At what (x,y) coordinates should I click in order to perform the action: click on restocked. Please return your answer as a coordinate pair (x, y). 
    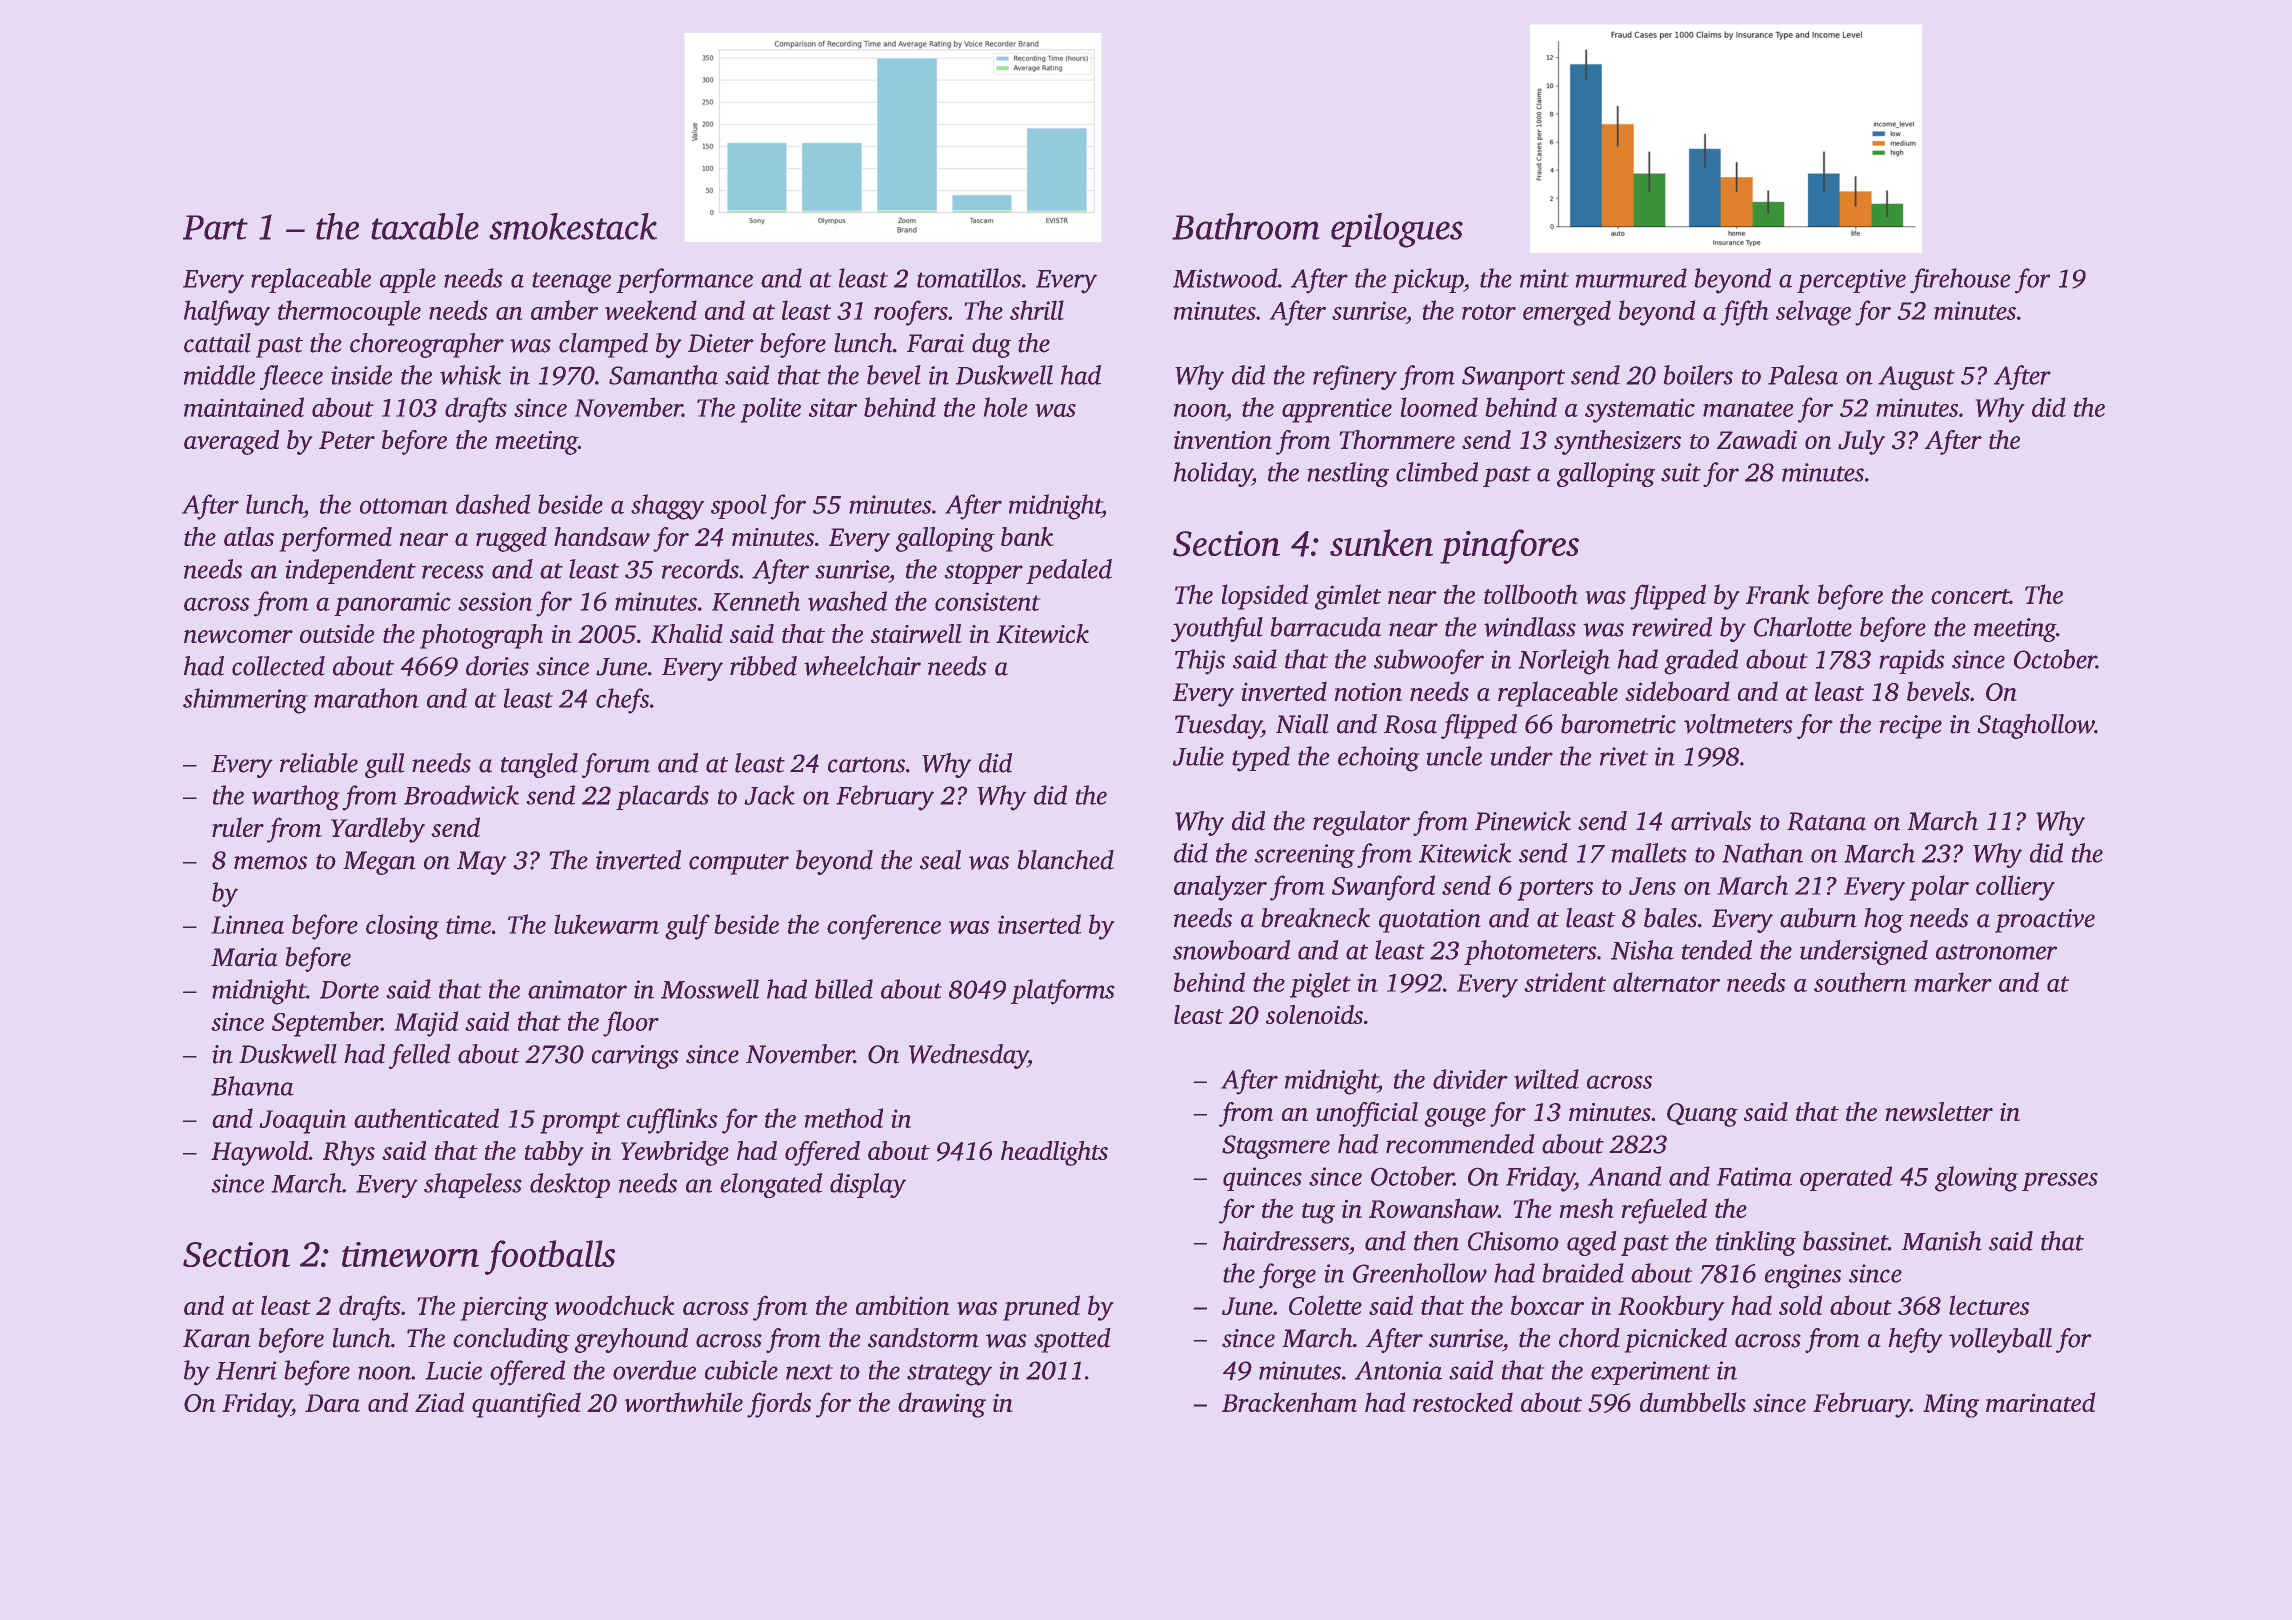
    Looking at the image, I should click on (1463, 1402).
